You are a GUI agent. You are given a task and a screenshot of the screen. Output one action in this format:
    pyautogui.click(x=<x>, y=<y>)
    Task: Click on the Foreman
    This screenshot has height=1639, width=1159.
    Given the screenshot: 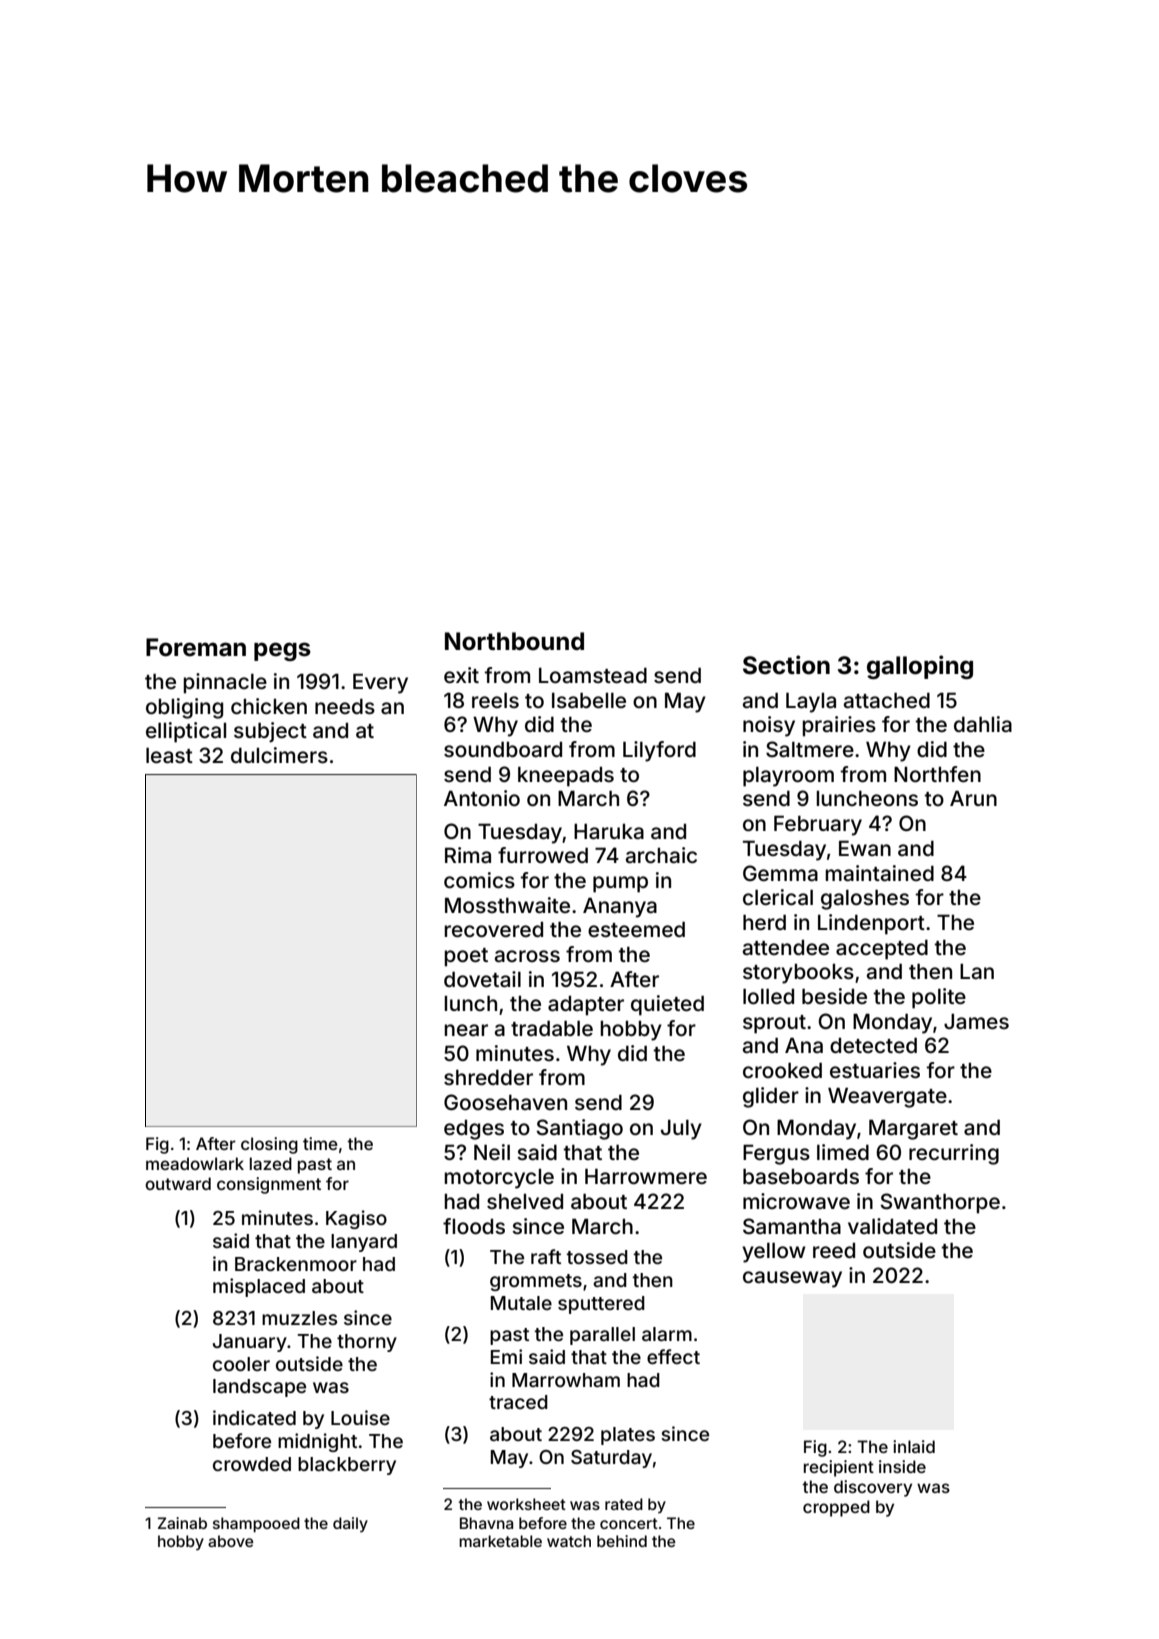 What is the action you would take?
    pyautogui.click(x=196, y=647)
